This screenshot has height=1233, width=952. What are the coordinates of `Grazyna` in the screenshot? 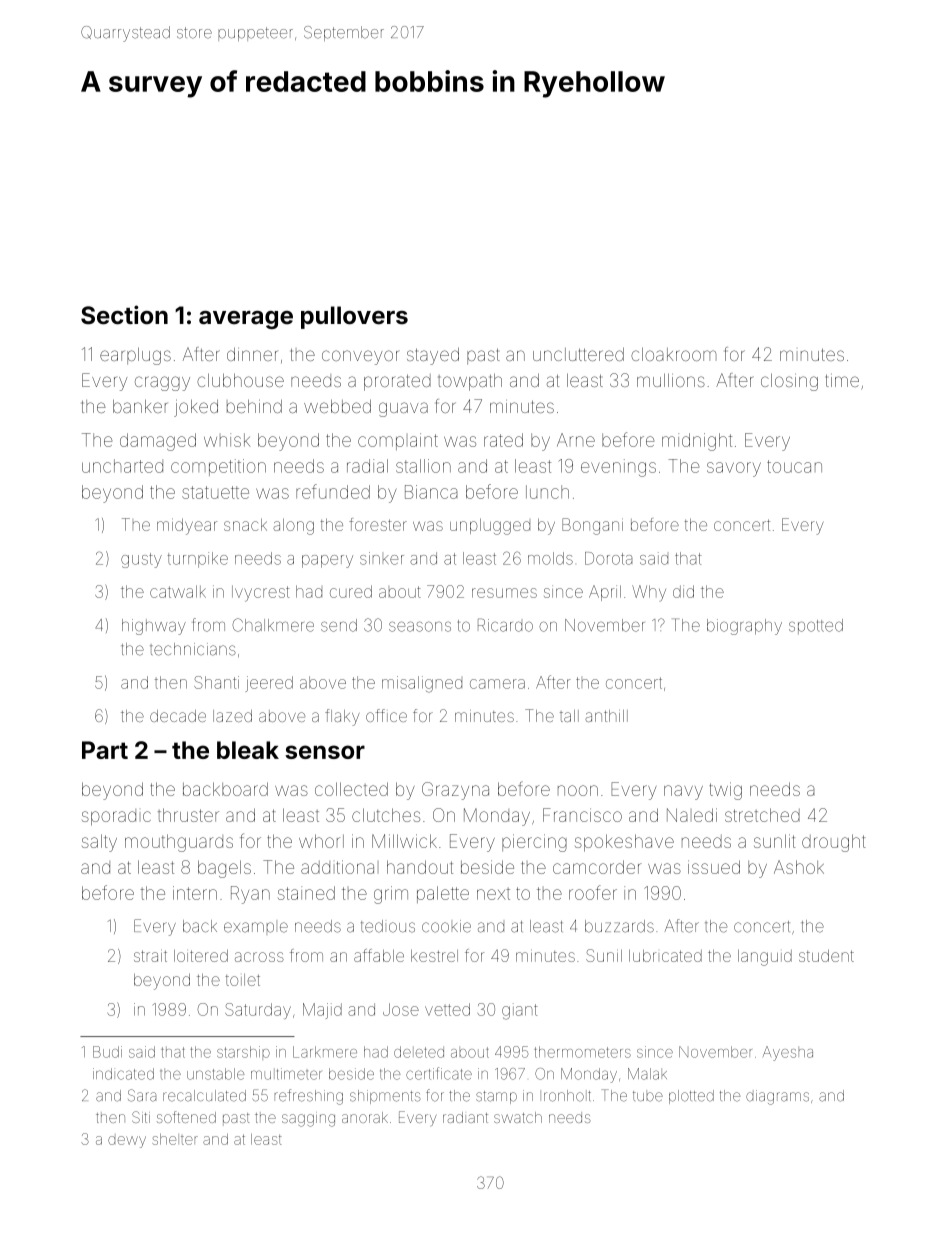 It's located at (455, 791).
